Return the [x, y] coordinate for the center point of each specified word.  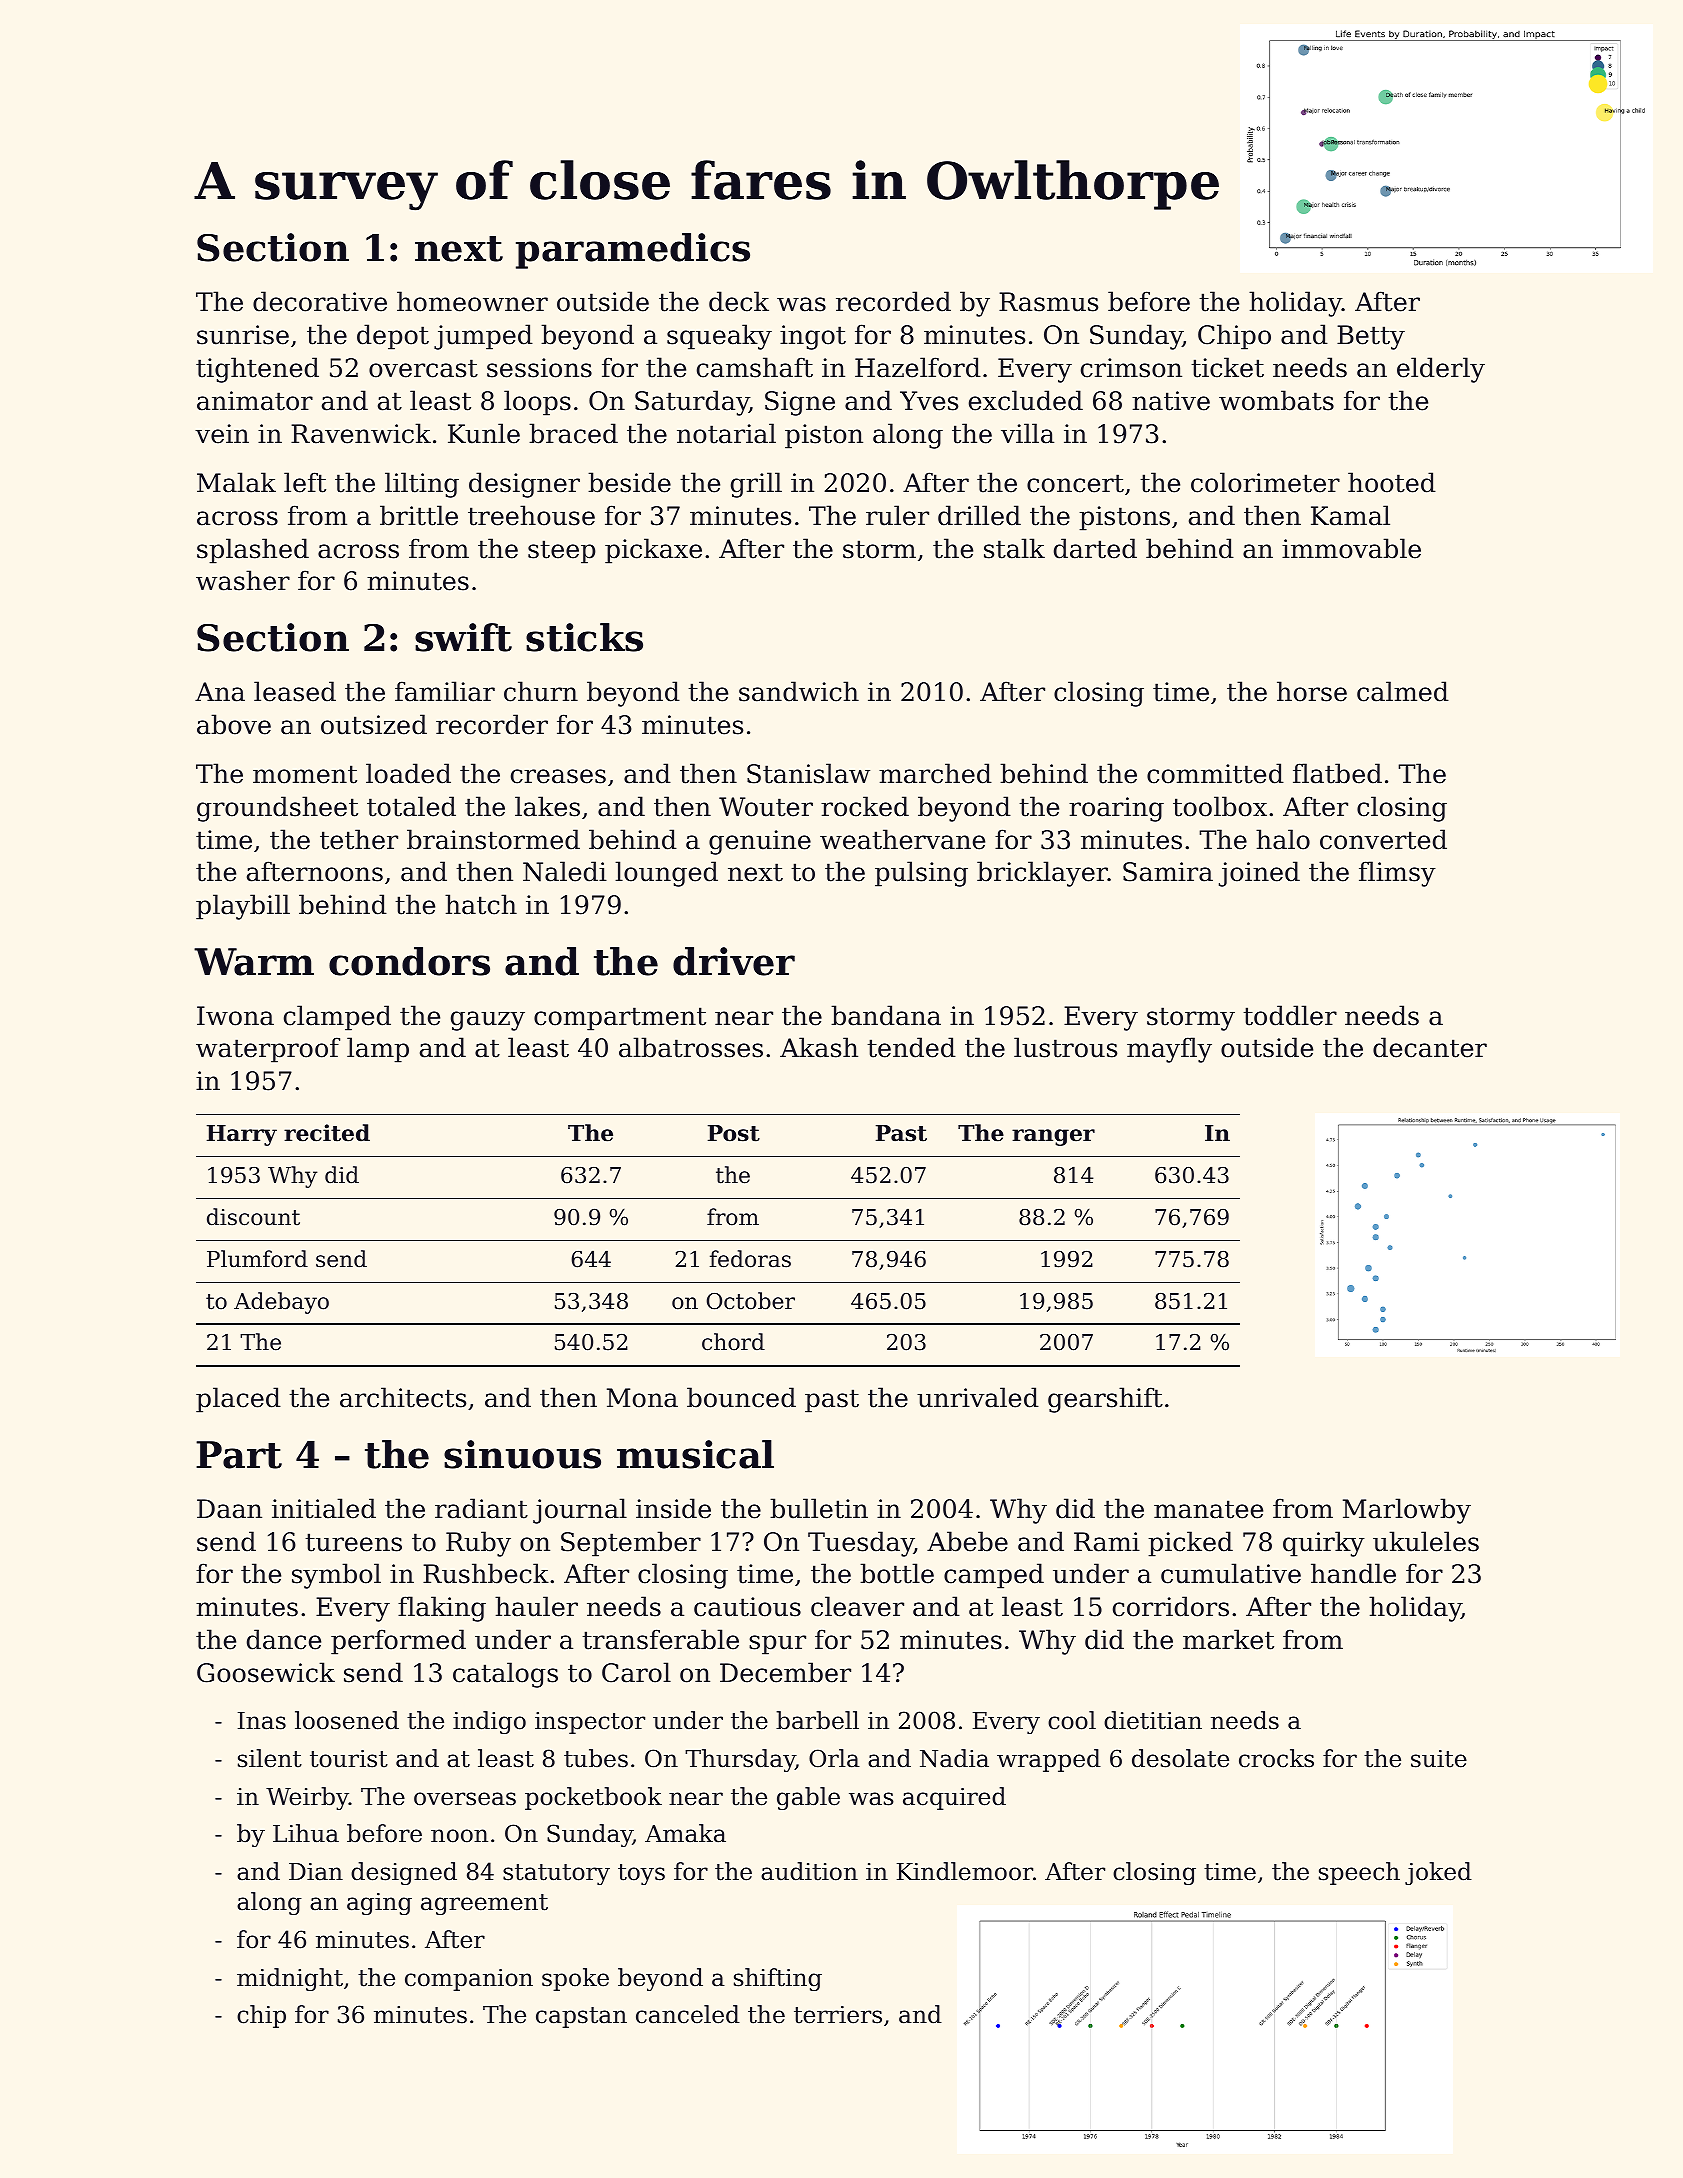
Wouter [766, 807]
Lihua [306, 1833]
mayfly [1169, 1050]
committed [1215, 773]
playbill [243, 907]
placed [238, 1400]
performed [398, 1642]
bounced [741, 1397]
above [234, 724]
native [1171, 401]
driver [734, 961]
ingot [813, 337]
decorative [320, 301]
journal [580, 1511]
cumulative [1231, 1573]
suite [1439, 1759]
